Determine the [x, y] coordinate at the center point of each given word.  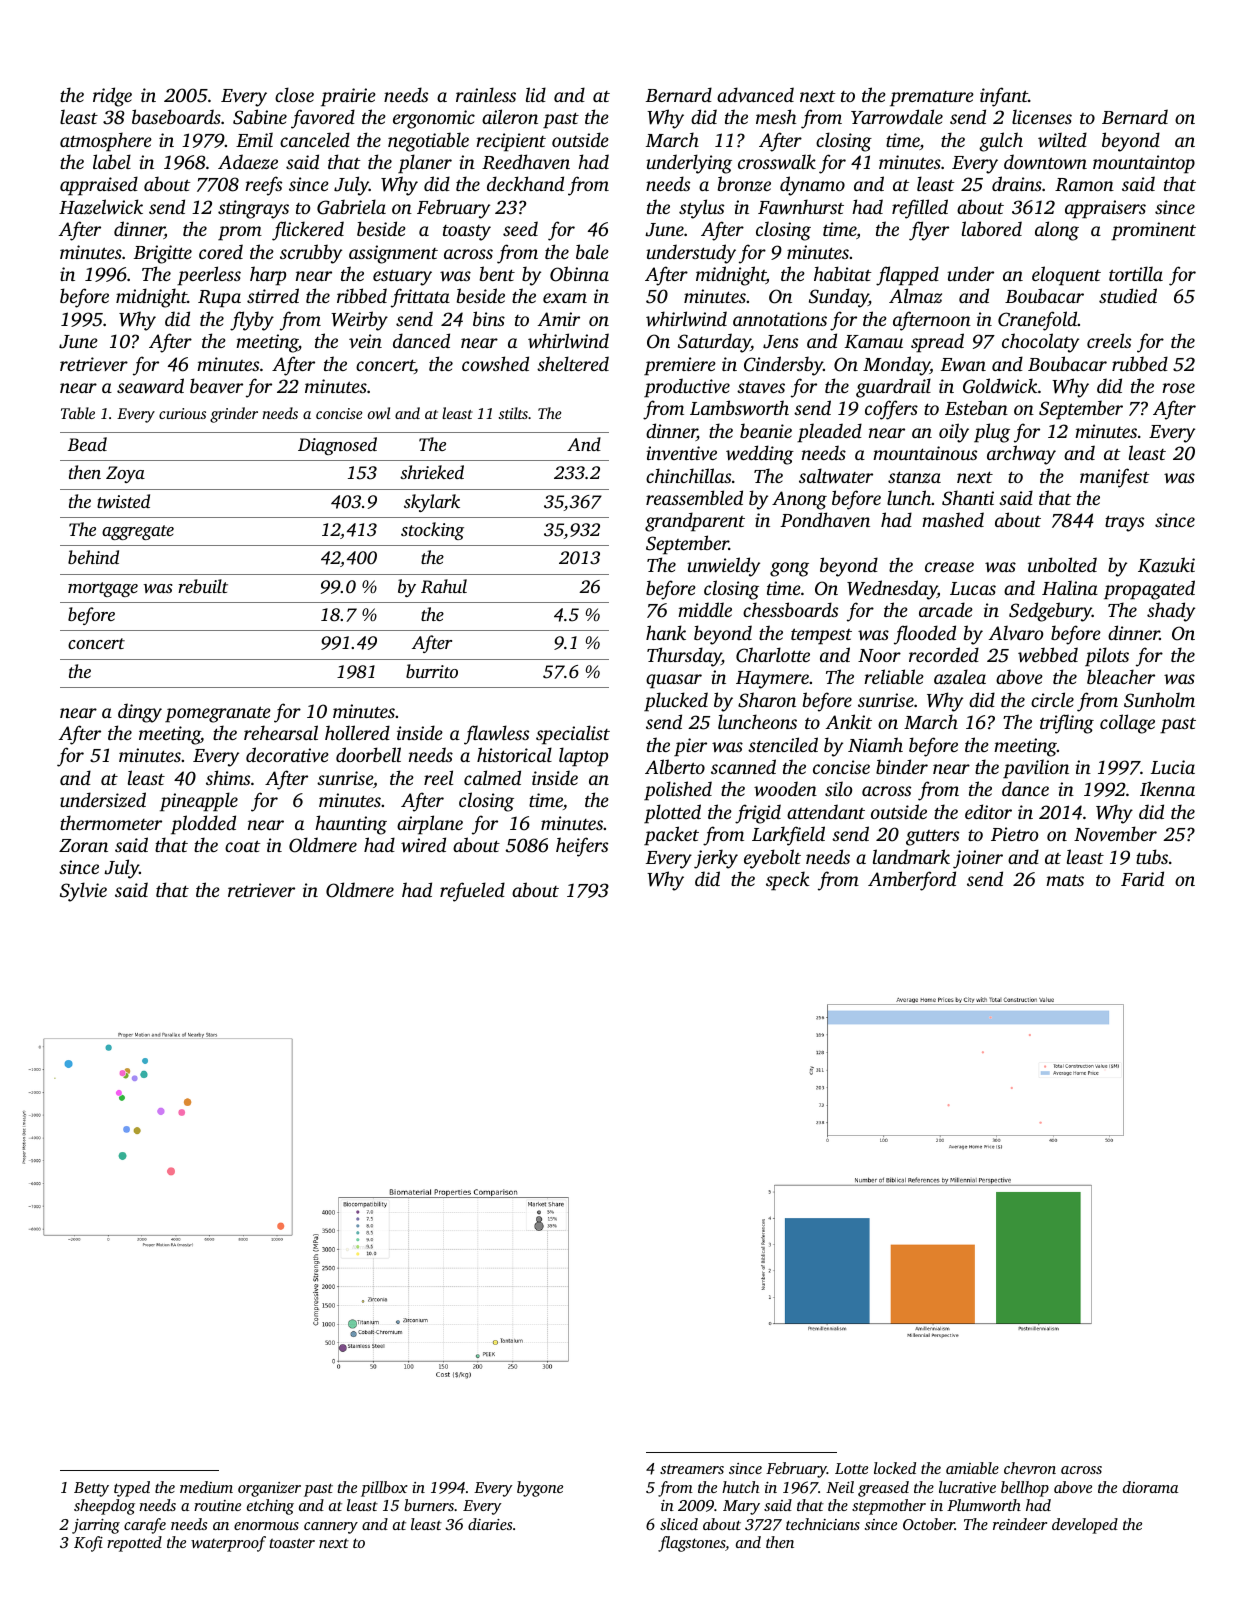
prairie [348, 97]
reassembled [694, 497]
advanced [755, 94]
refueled [472, 892]
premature [932, 99]
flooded [925, 635]
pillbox [384, 1489]
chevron [1030, 1468]
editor [988, 811]
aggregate [138, 532]
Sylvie [83, 892]
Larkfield [788, 836]
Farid [1142, 878]
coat [243, 846]
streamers [692, 1469]
